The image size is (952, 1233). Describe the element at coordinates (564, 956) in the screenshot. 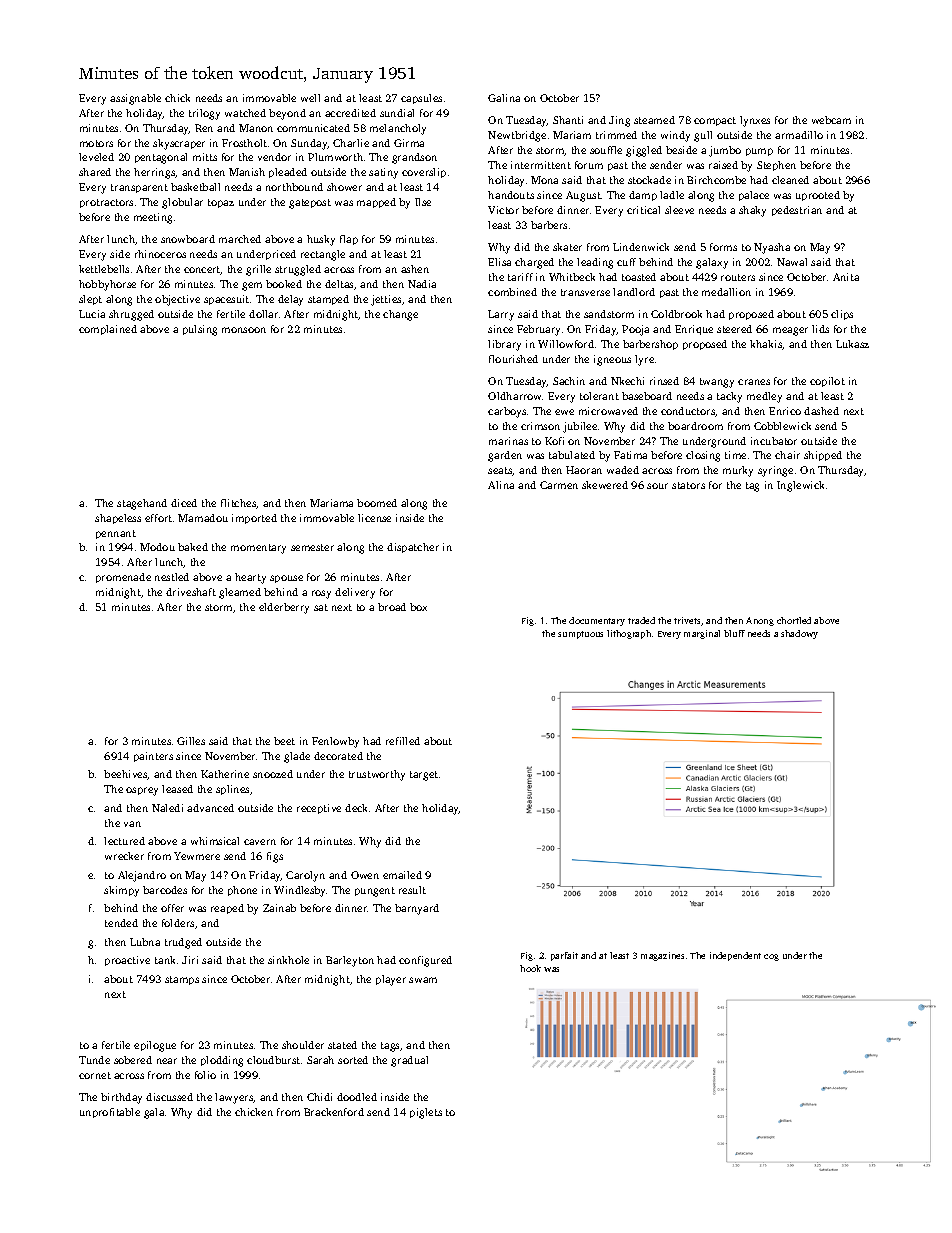

I see `parfait` at that location.
